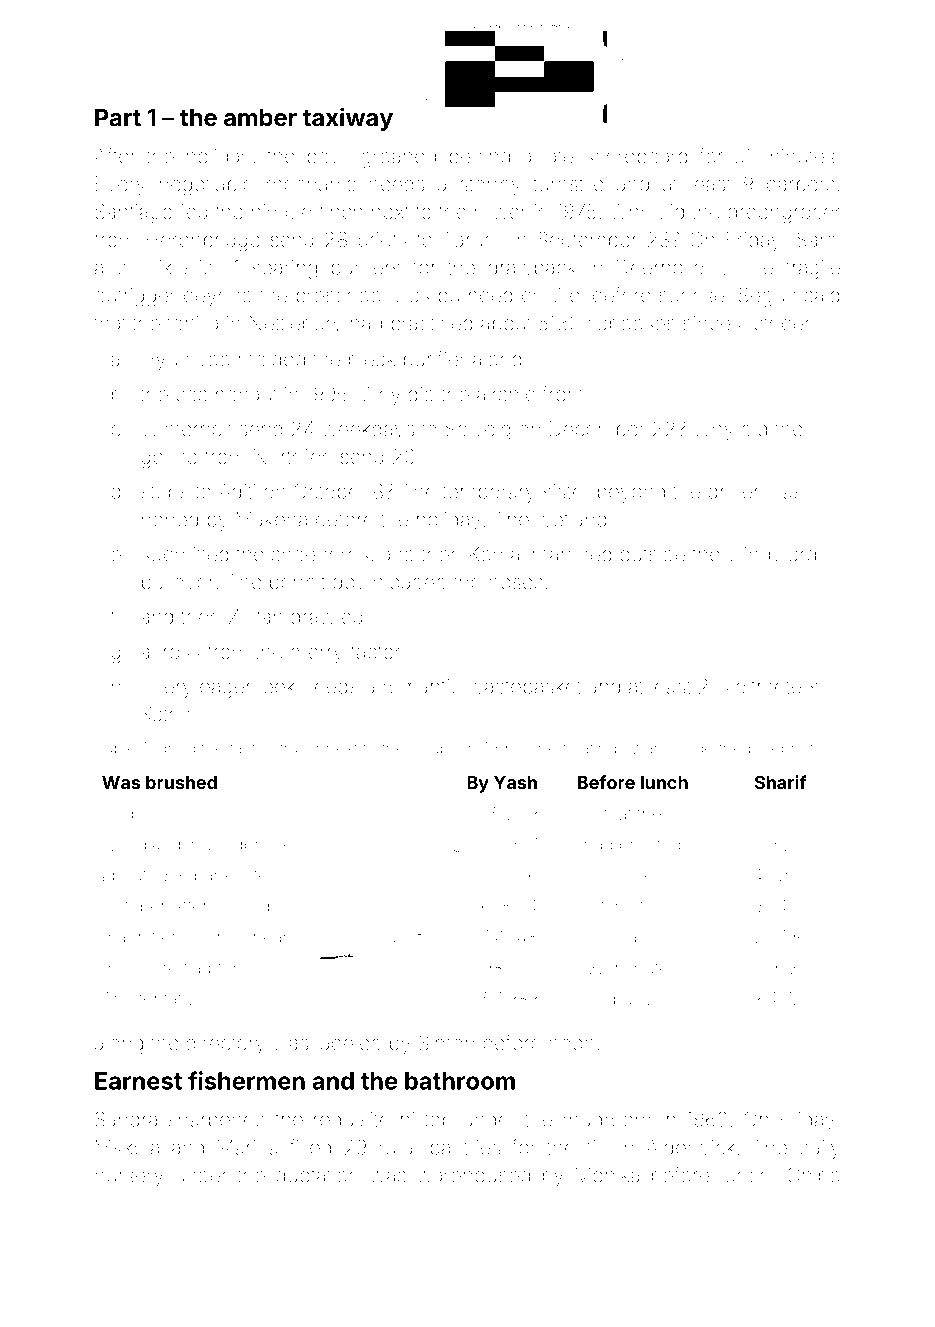 This screenshot has height=1327, width=935. I want to click on cabooses, so click(631, 323).
